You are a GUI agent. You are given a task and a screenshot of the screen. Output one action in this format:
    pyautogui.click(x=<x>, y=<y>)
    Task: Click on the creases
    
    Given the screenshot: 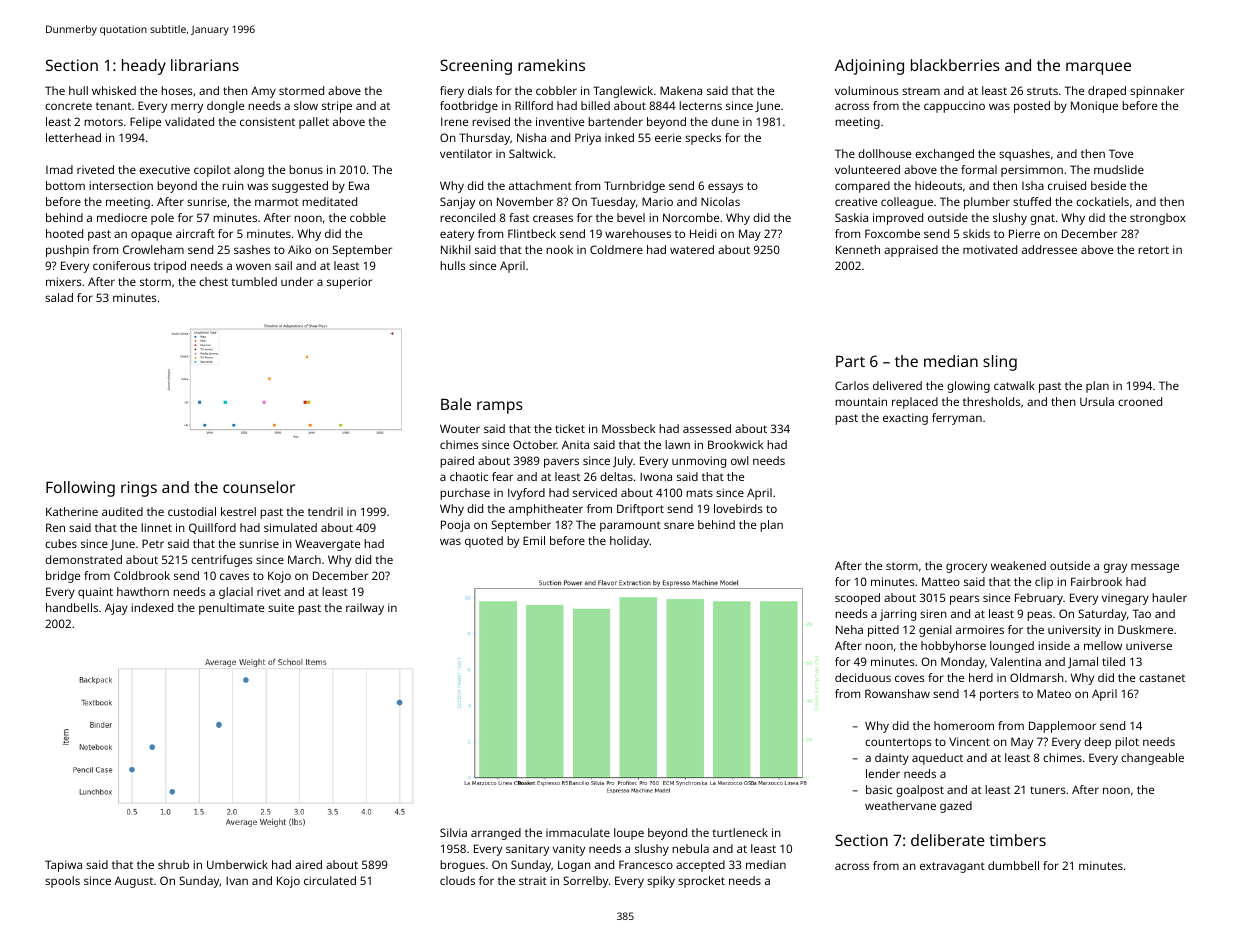 What is the action you would take?
    pyautogui.click(x=553, y=218)
